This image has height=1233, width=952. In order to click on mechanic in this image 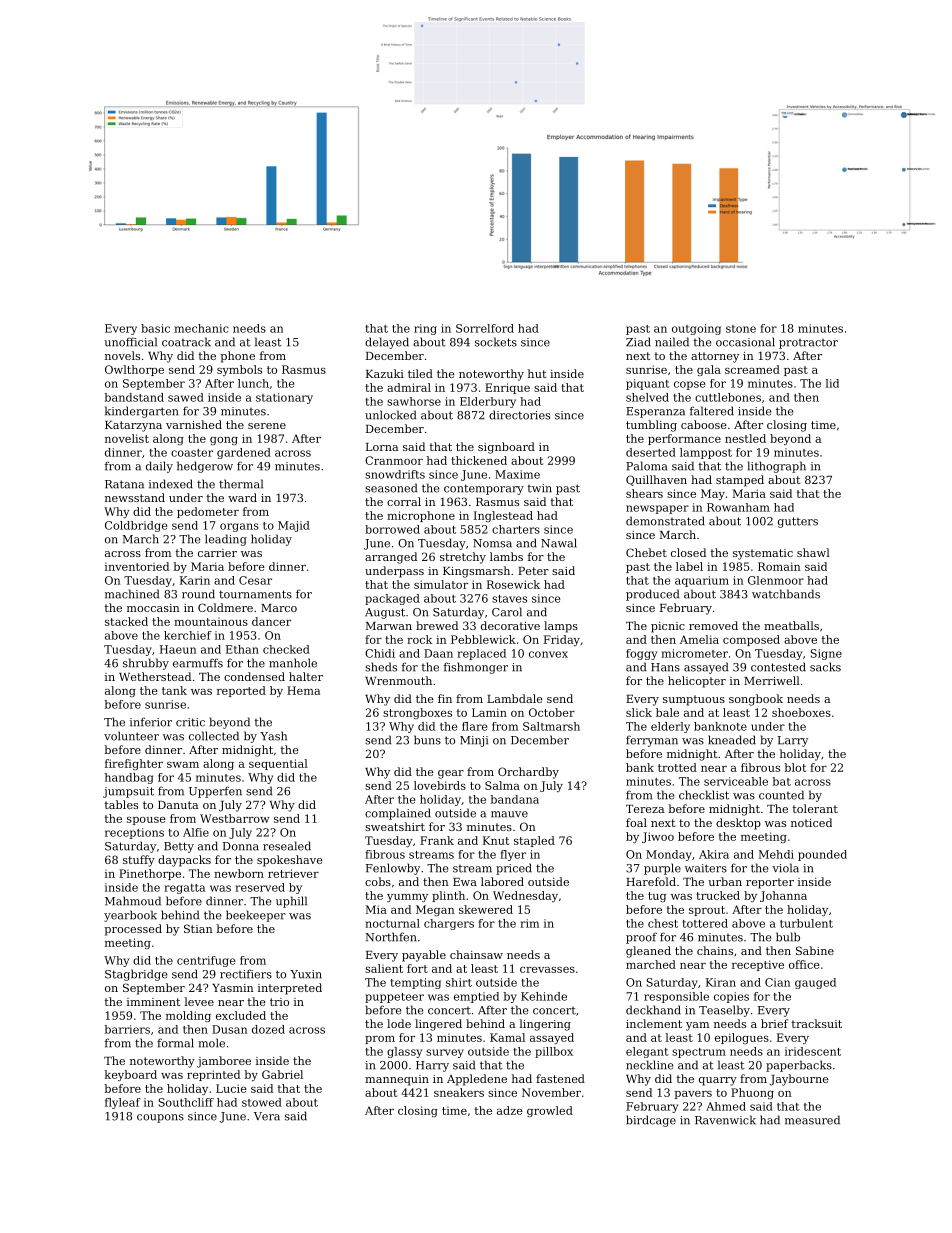, I will do `click(201, 328)`.
